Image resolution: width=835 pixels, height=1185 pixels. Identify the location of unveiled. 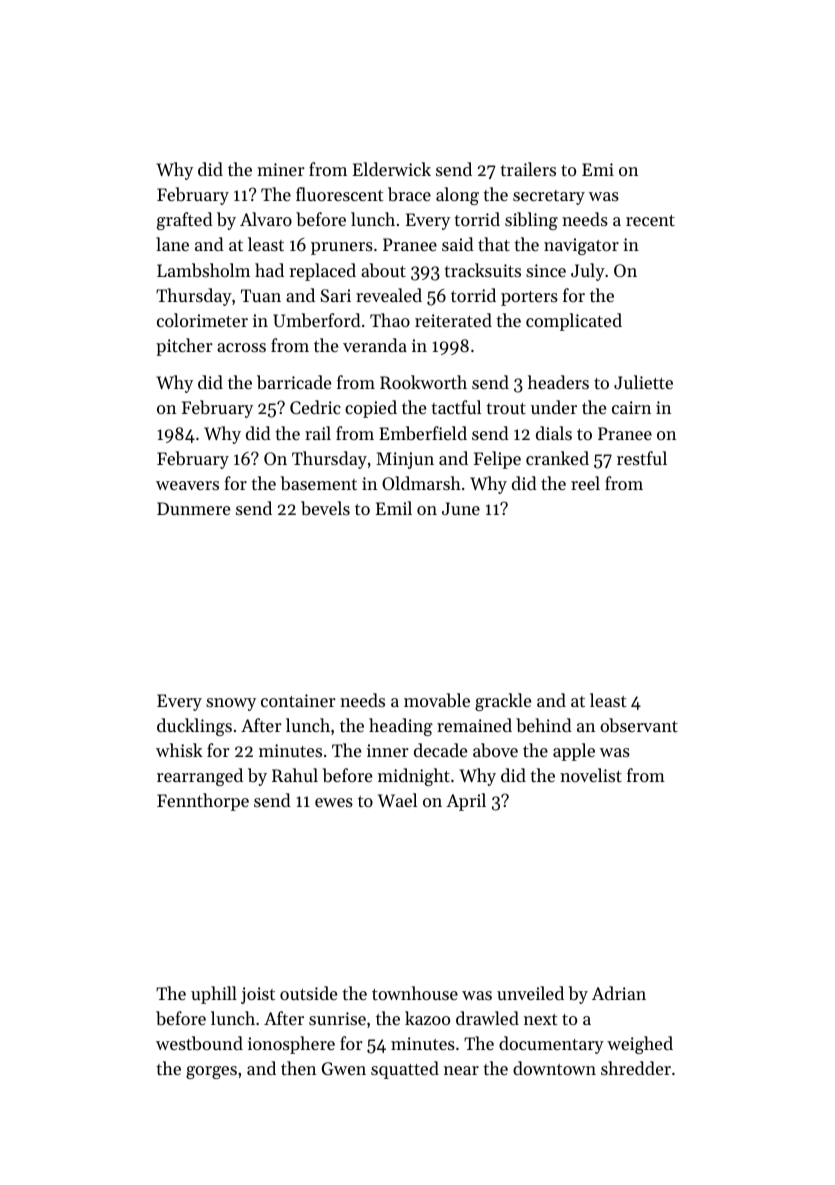
(530, 993).
